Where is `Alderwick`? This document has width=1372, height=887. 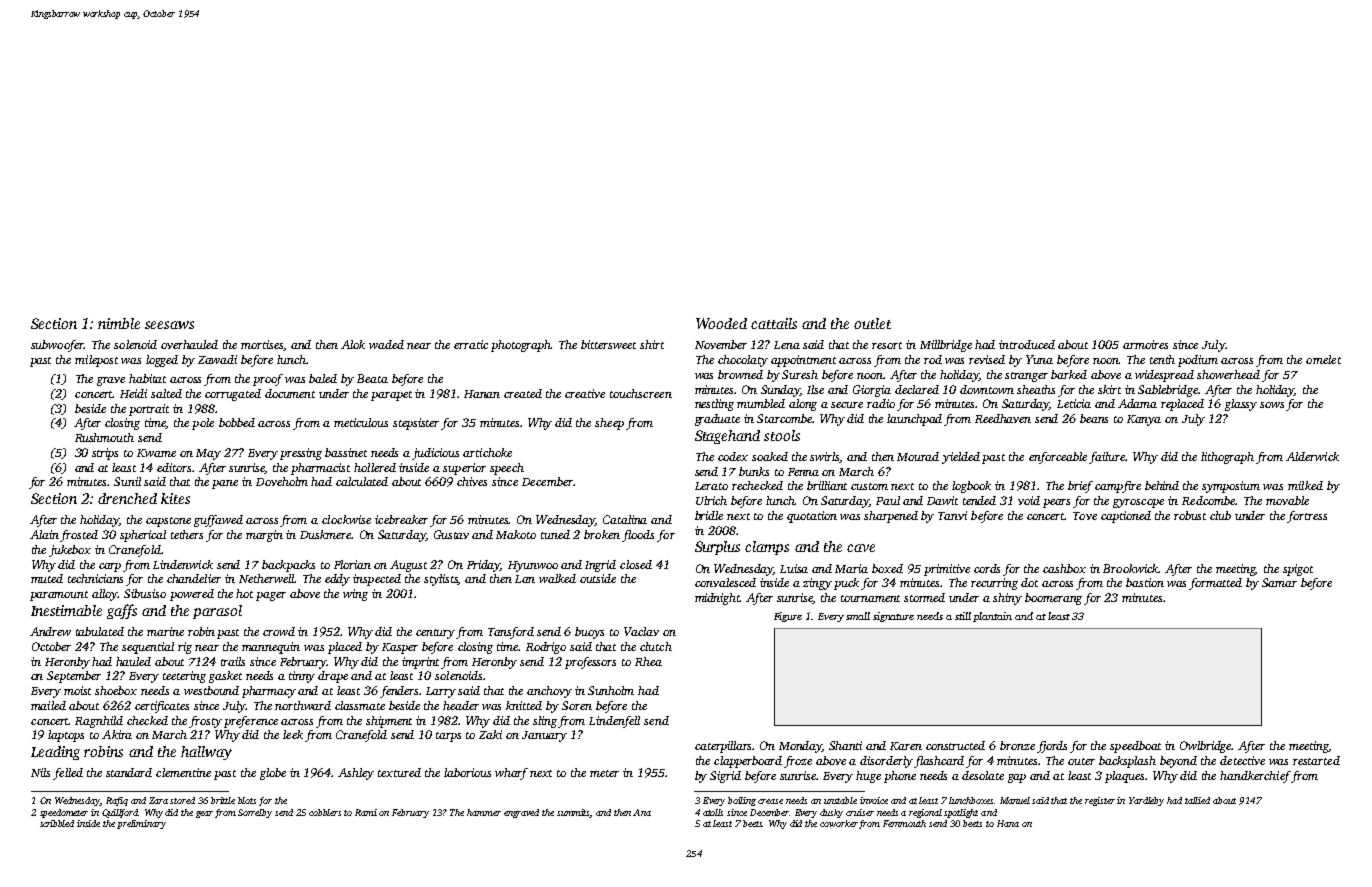
Alderwick is located at coordinates (1312, 456).
